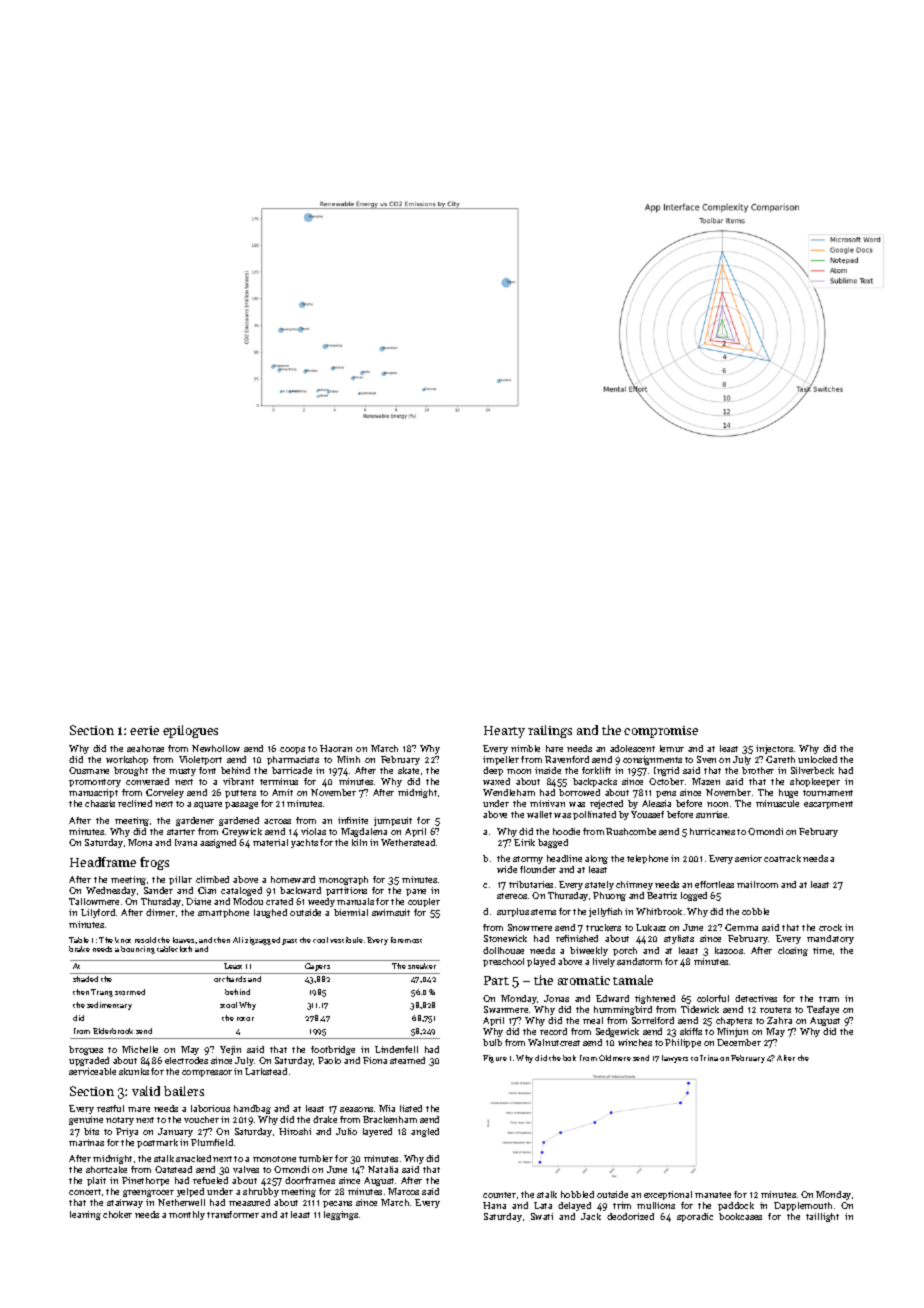 The width and height of the screenshot is (924, 1308). I want to click on compromise, so click(661, 732).
